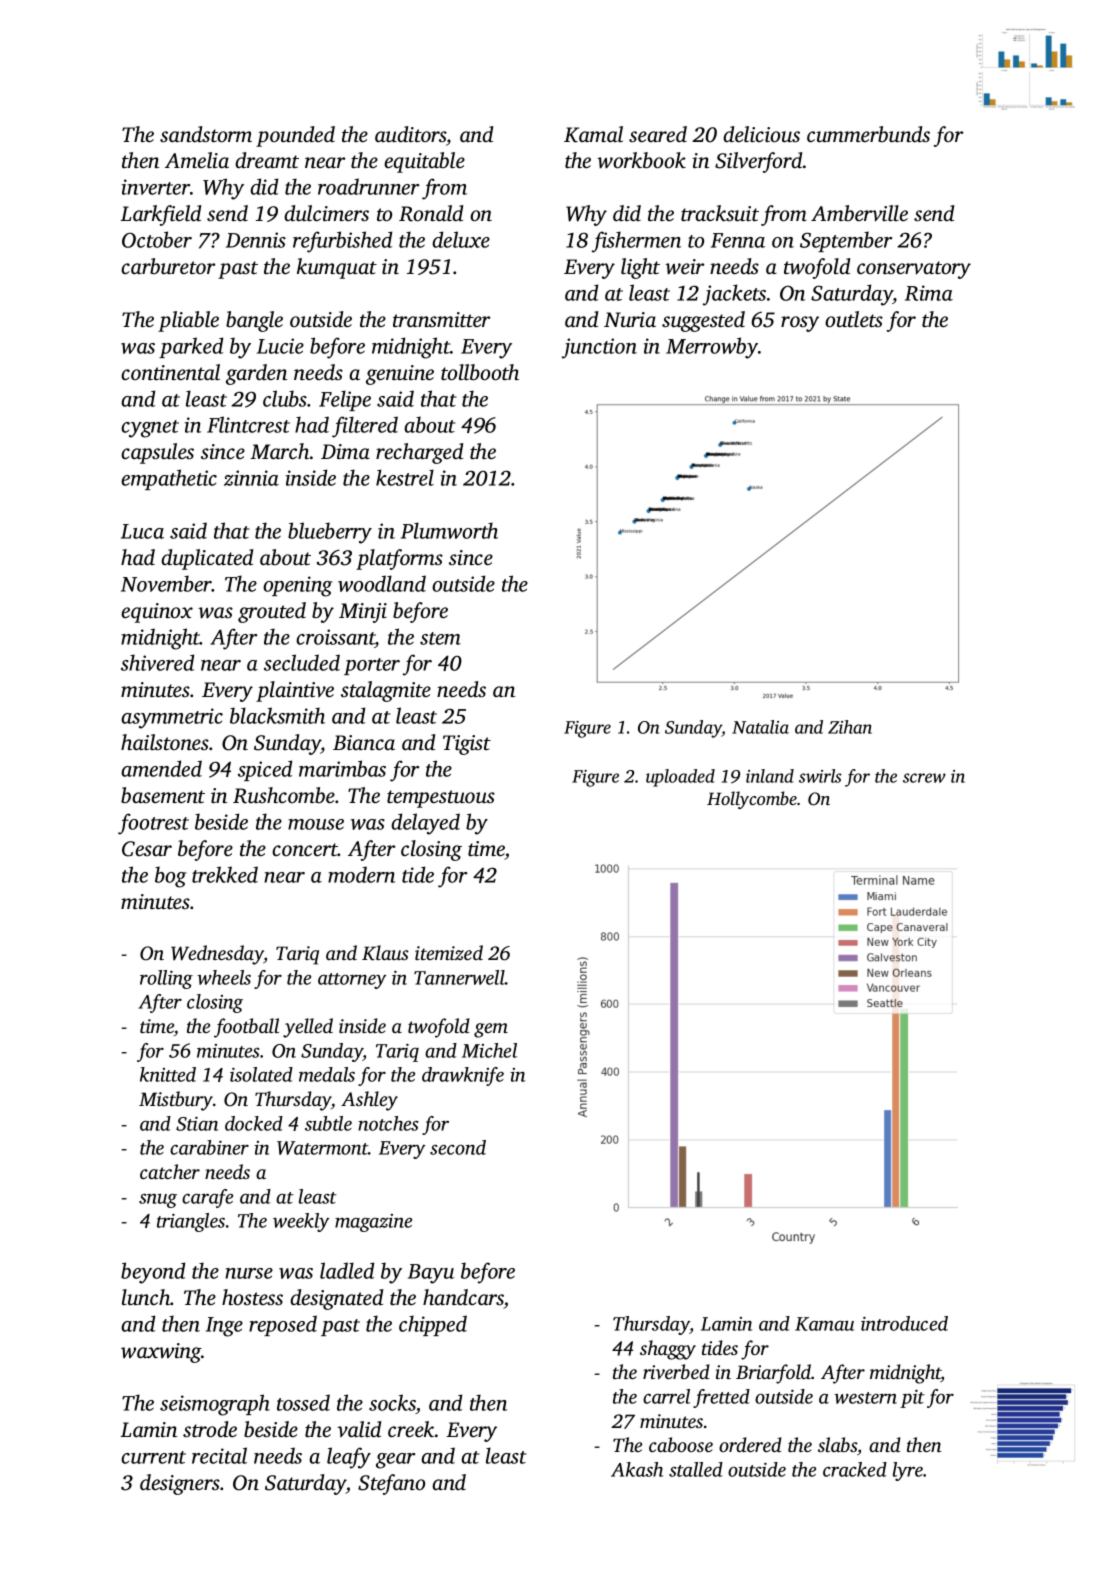 The width and height of the document is (1095, 1586). I want to click on Stefano, so click(391, 1484).
